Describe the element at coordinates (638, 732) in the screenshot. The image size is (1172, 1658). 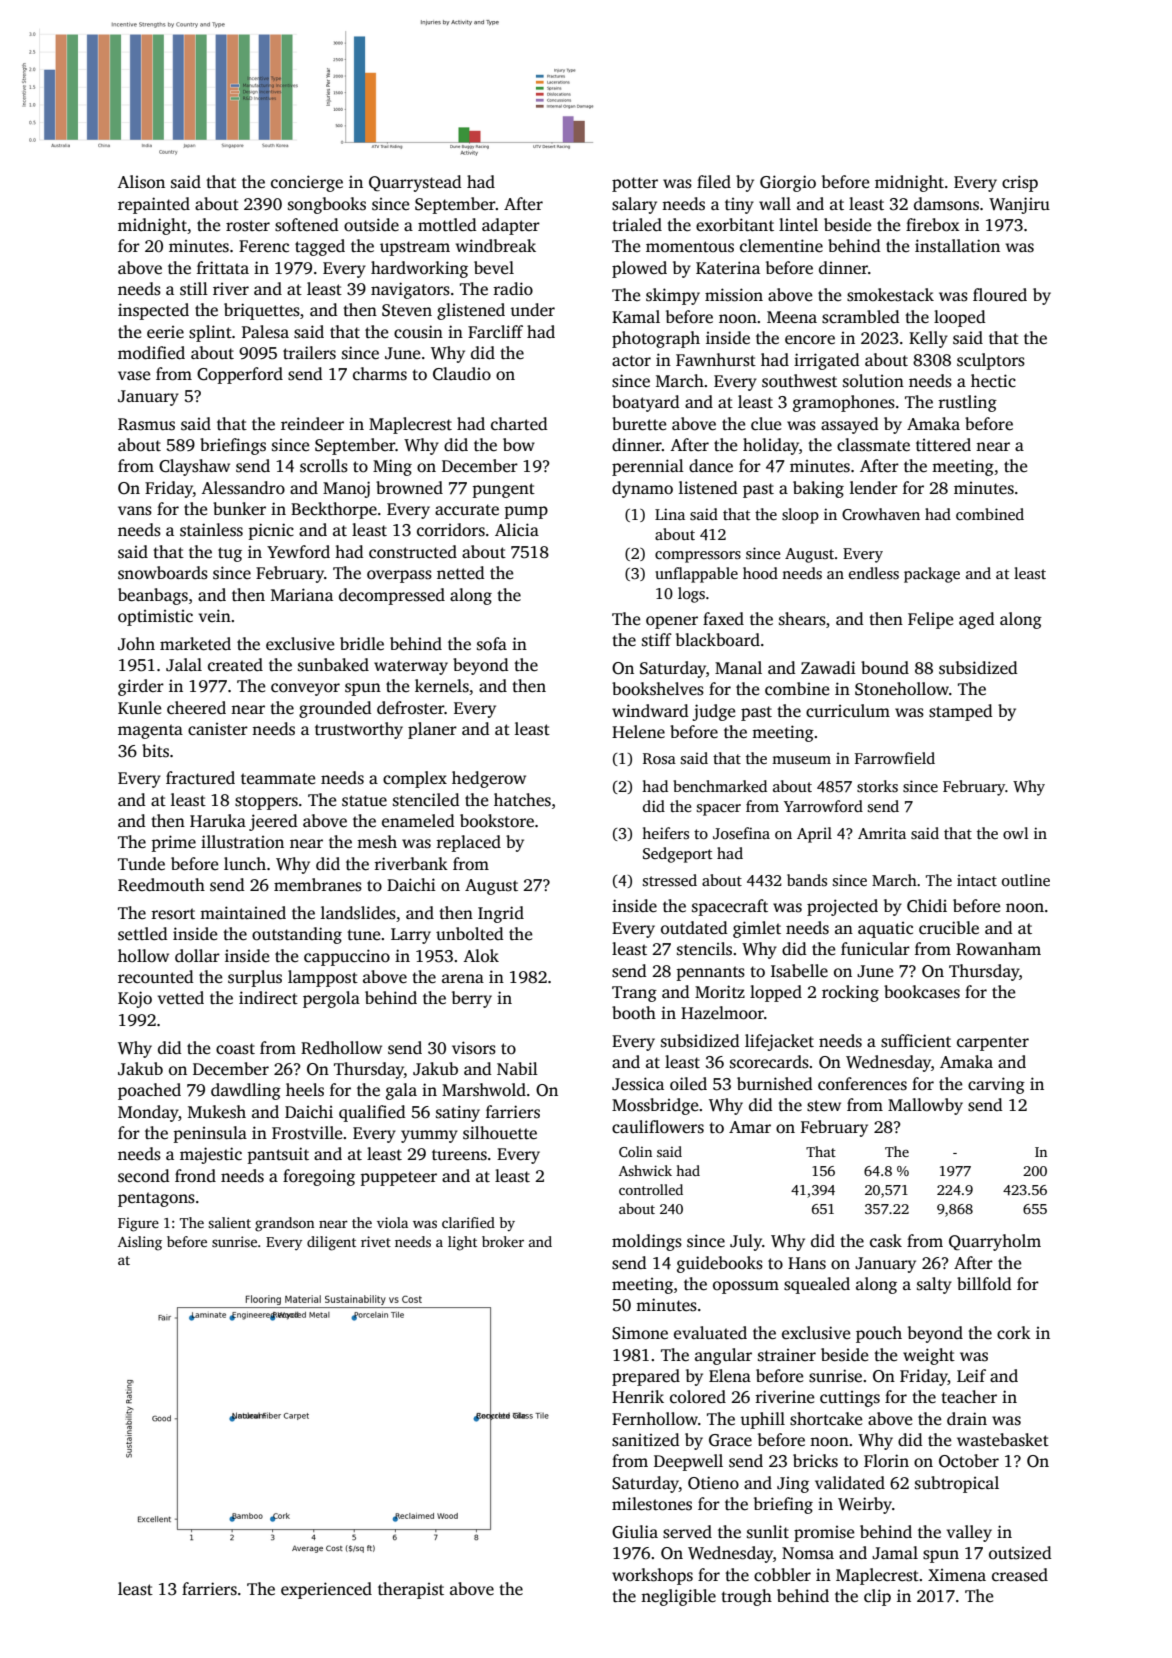
I see `Helene` at that location.
